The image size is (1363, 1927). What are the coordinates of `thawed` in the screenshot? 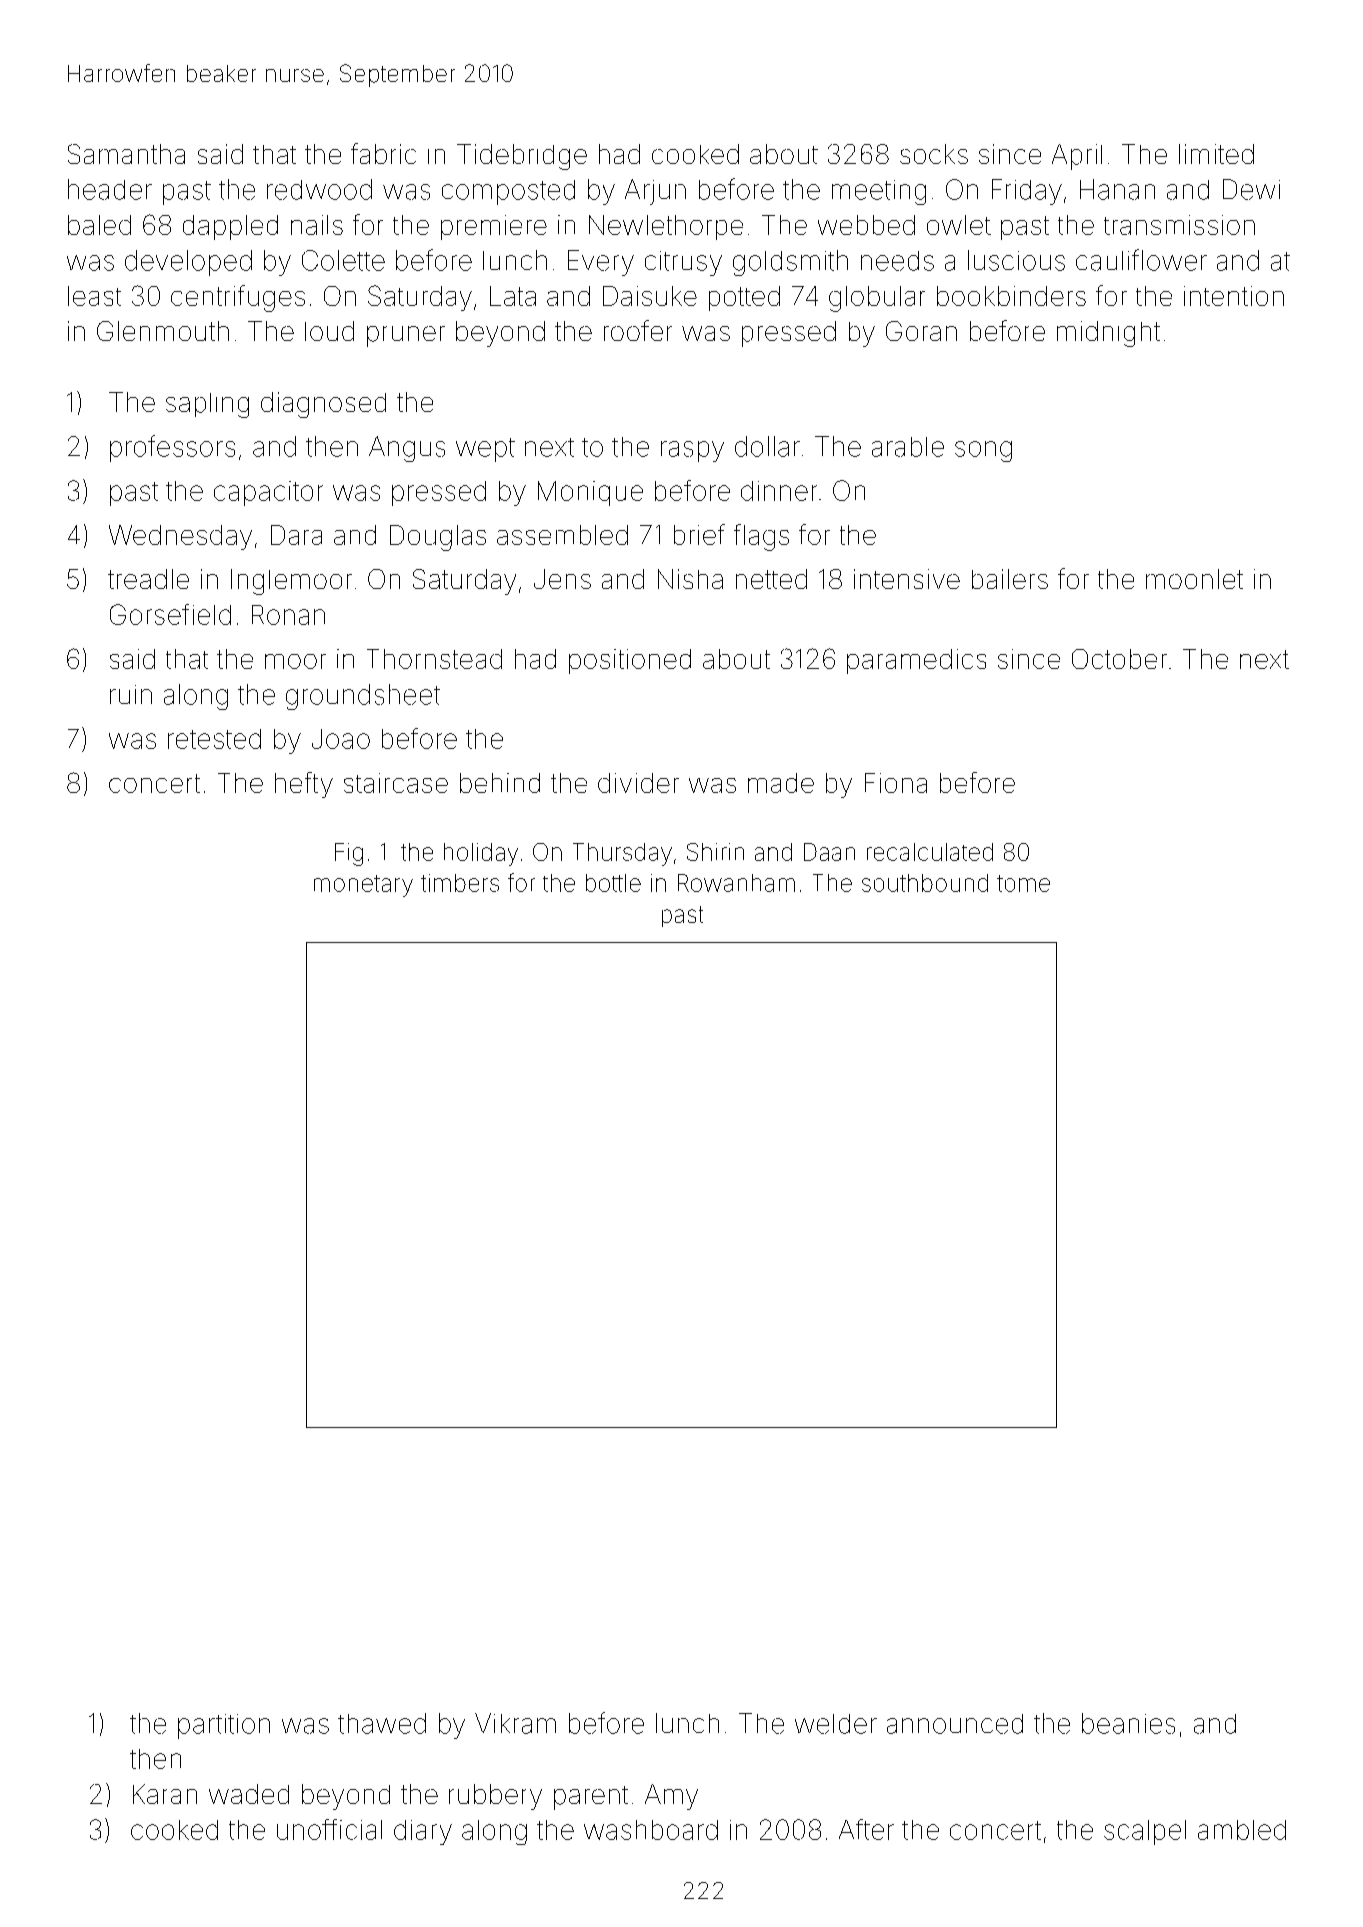 It's located at (382, 1723).
